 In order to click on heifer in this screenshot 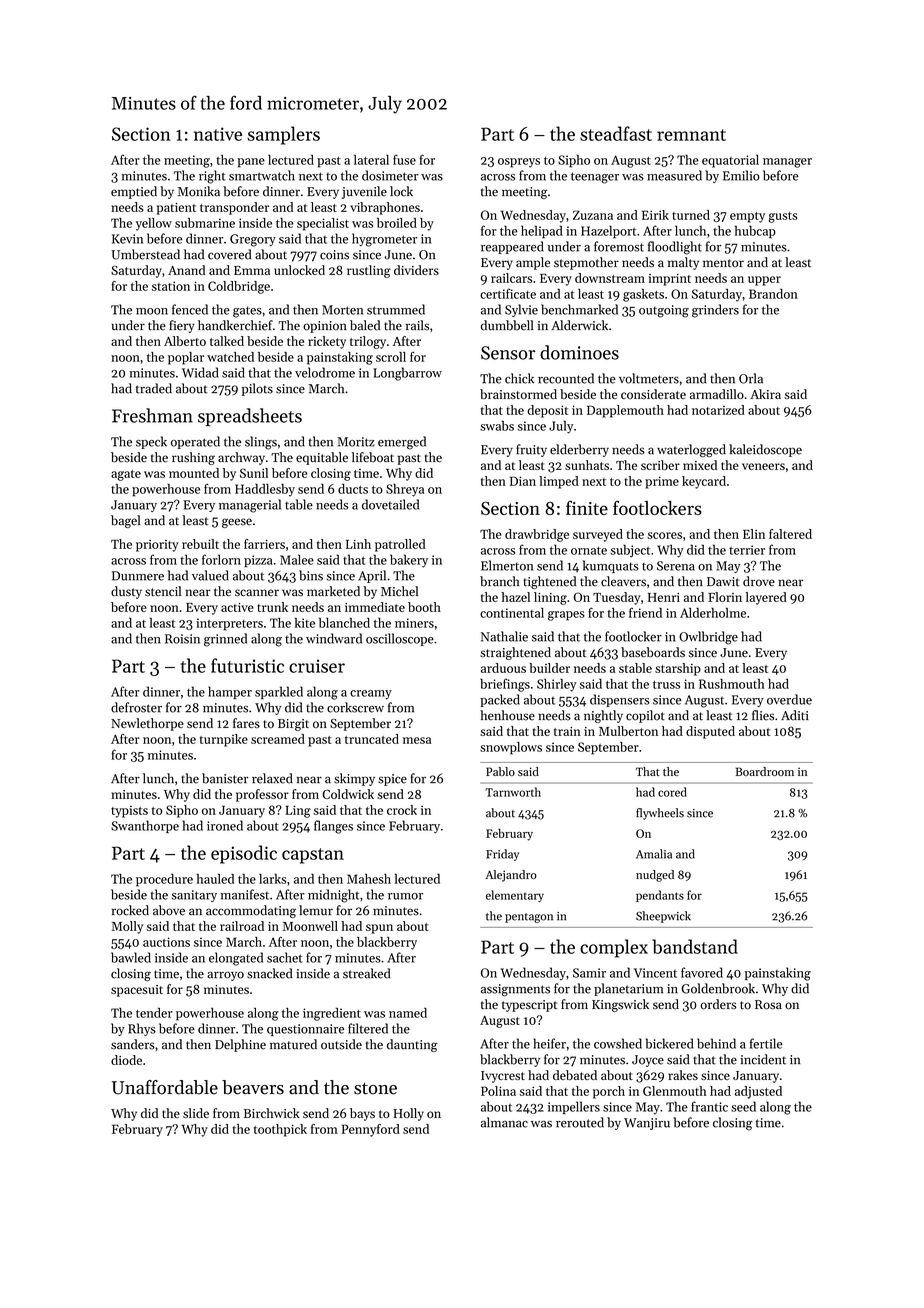, I will do `click(549, 1043)`.
